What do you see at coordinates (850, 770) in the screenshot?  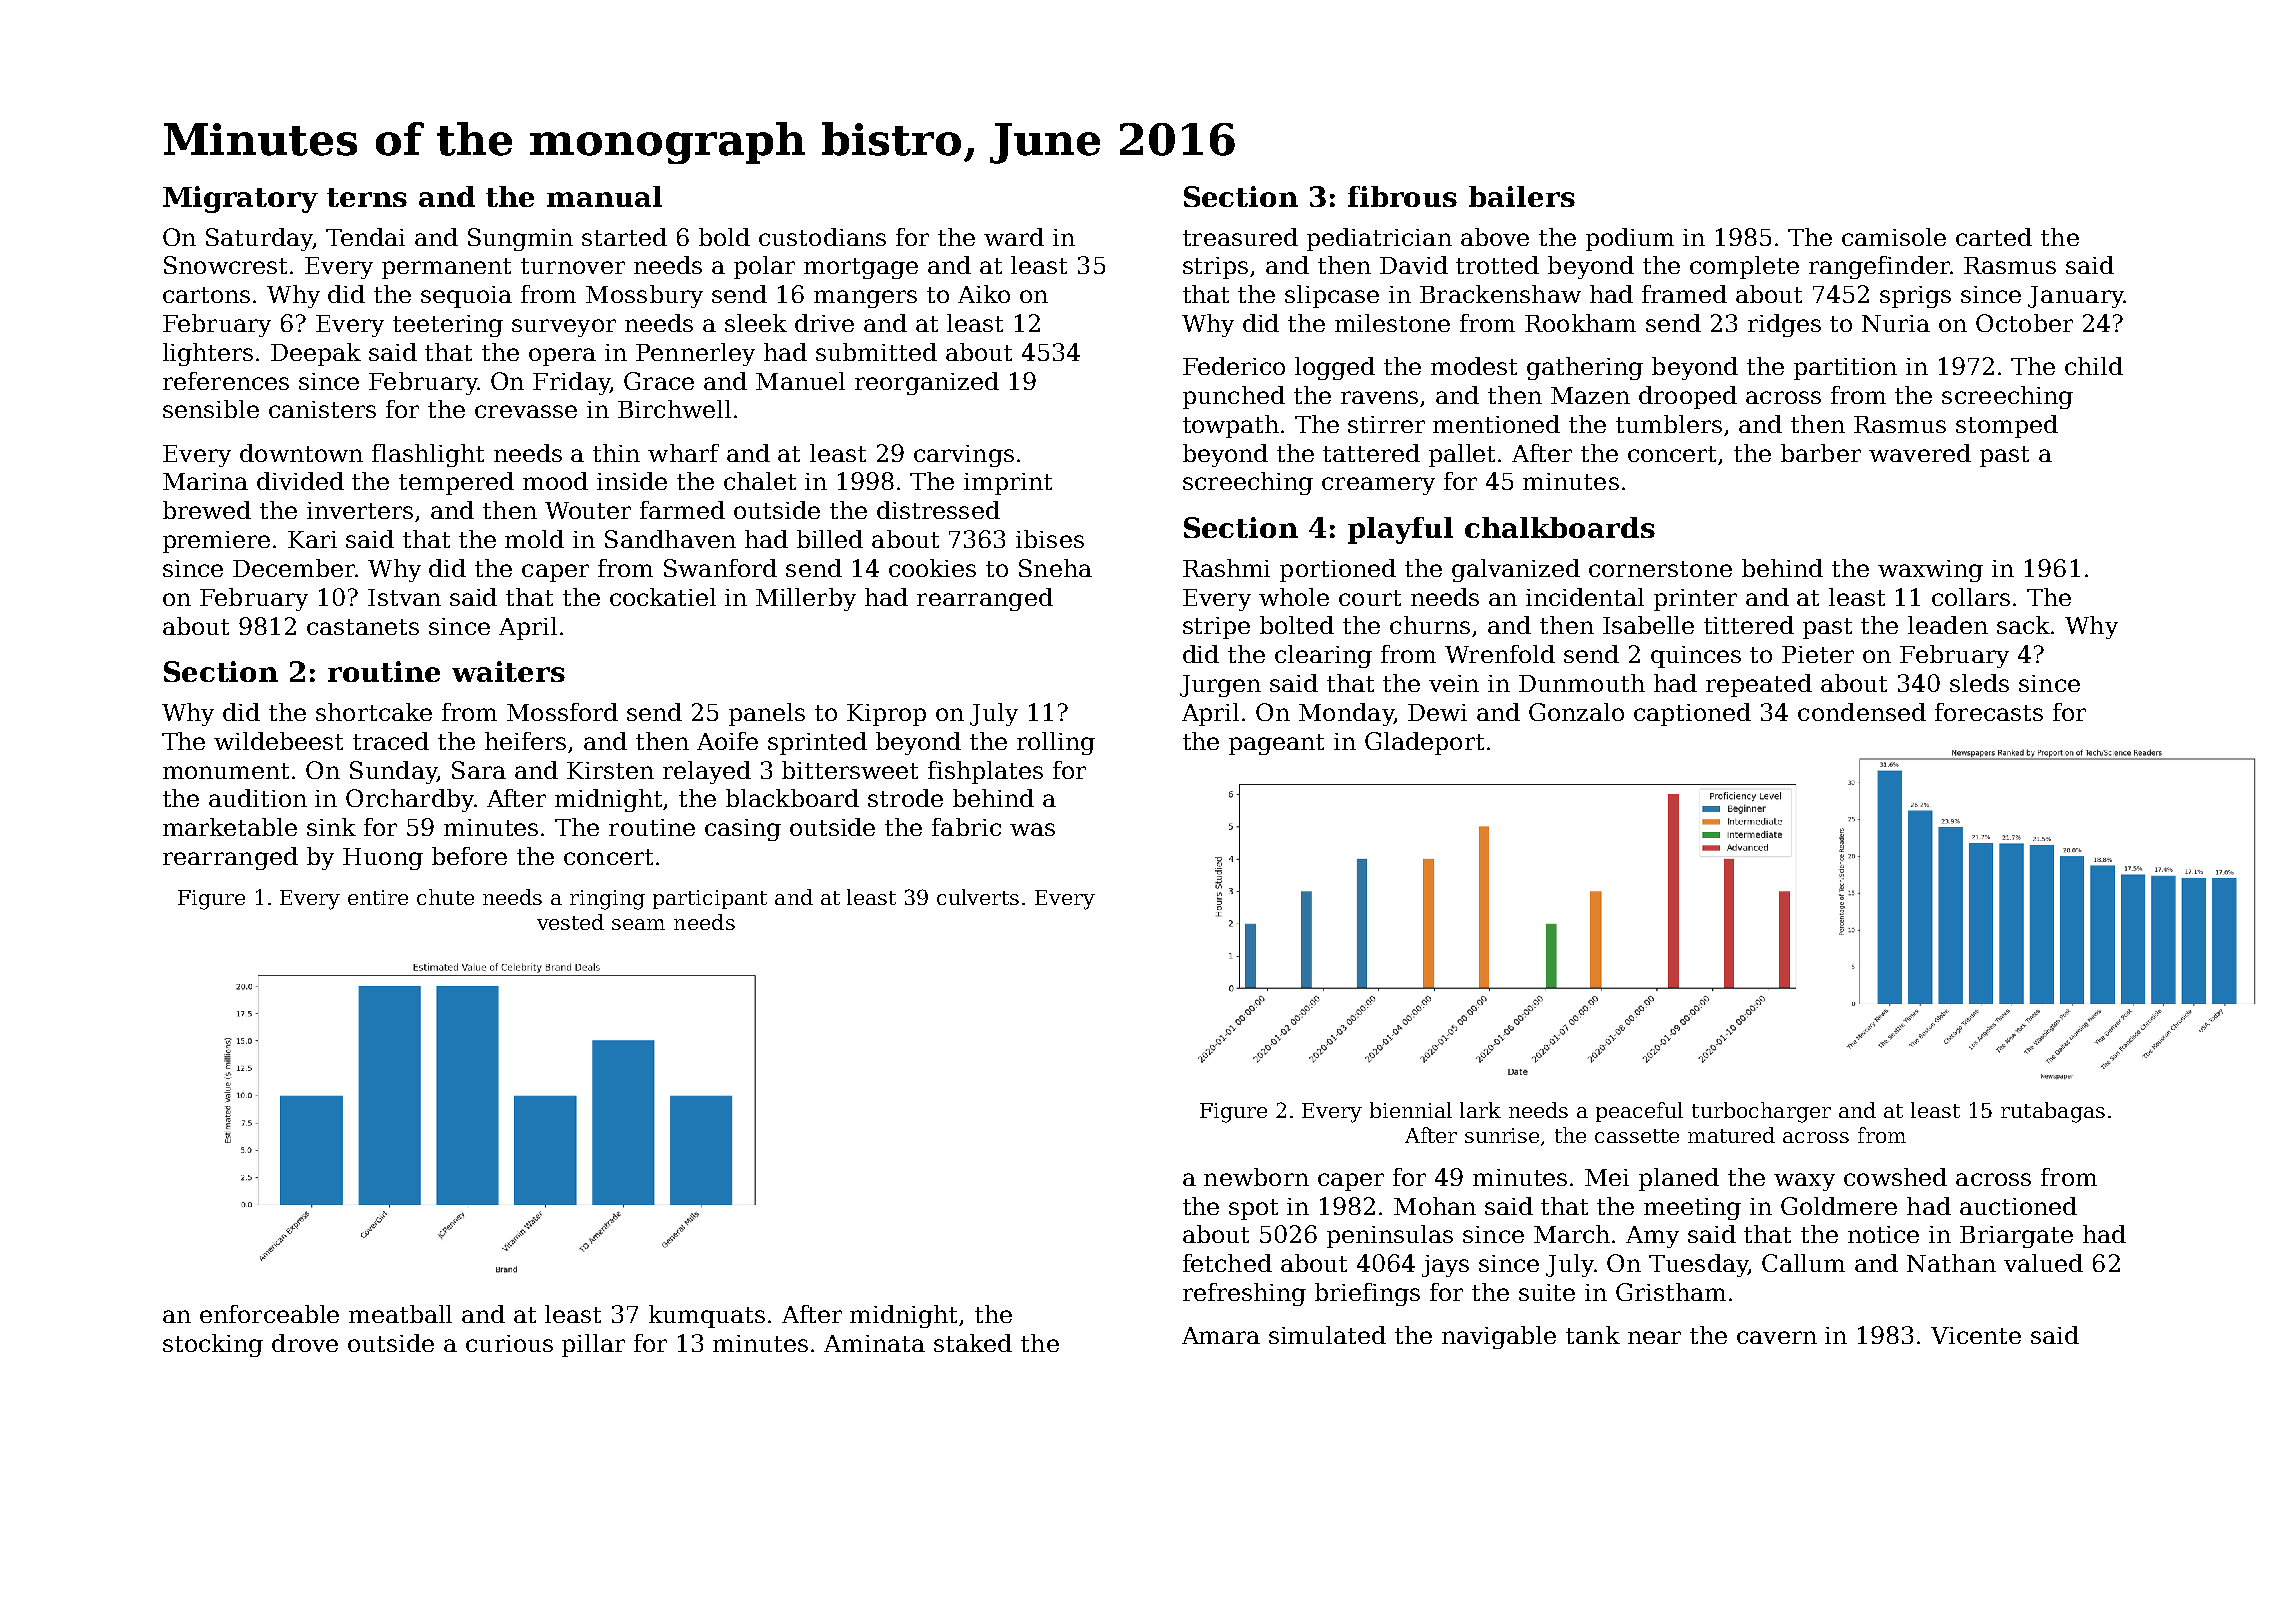 I see `bittersweet` at bounding box center [850, 770].
